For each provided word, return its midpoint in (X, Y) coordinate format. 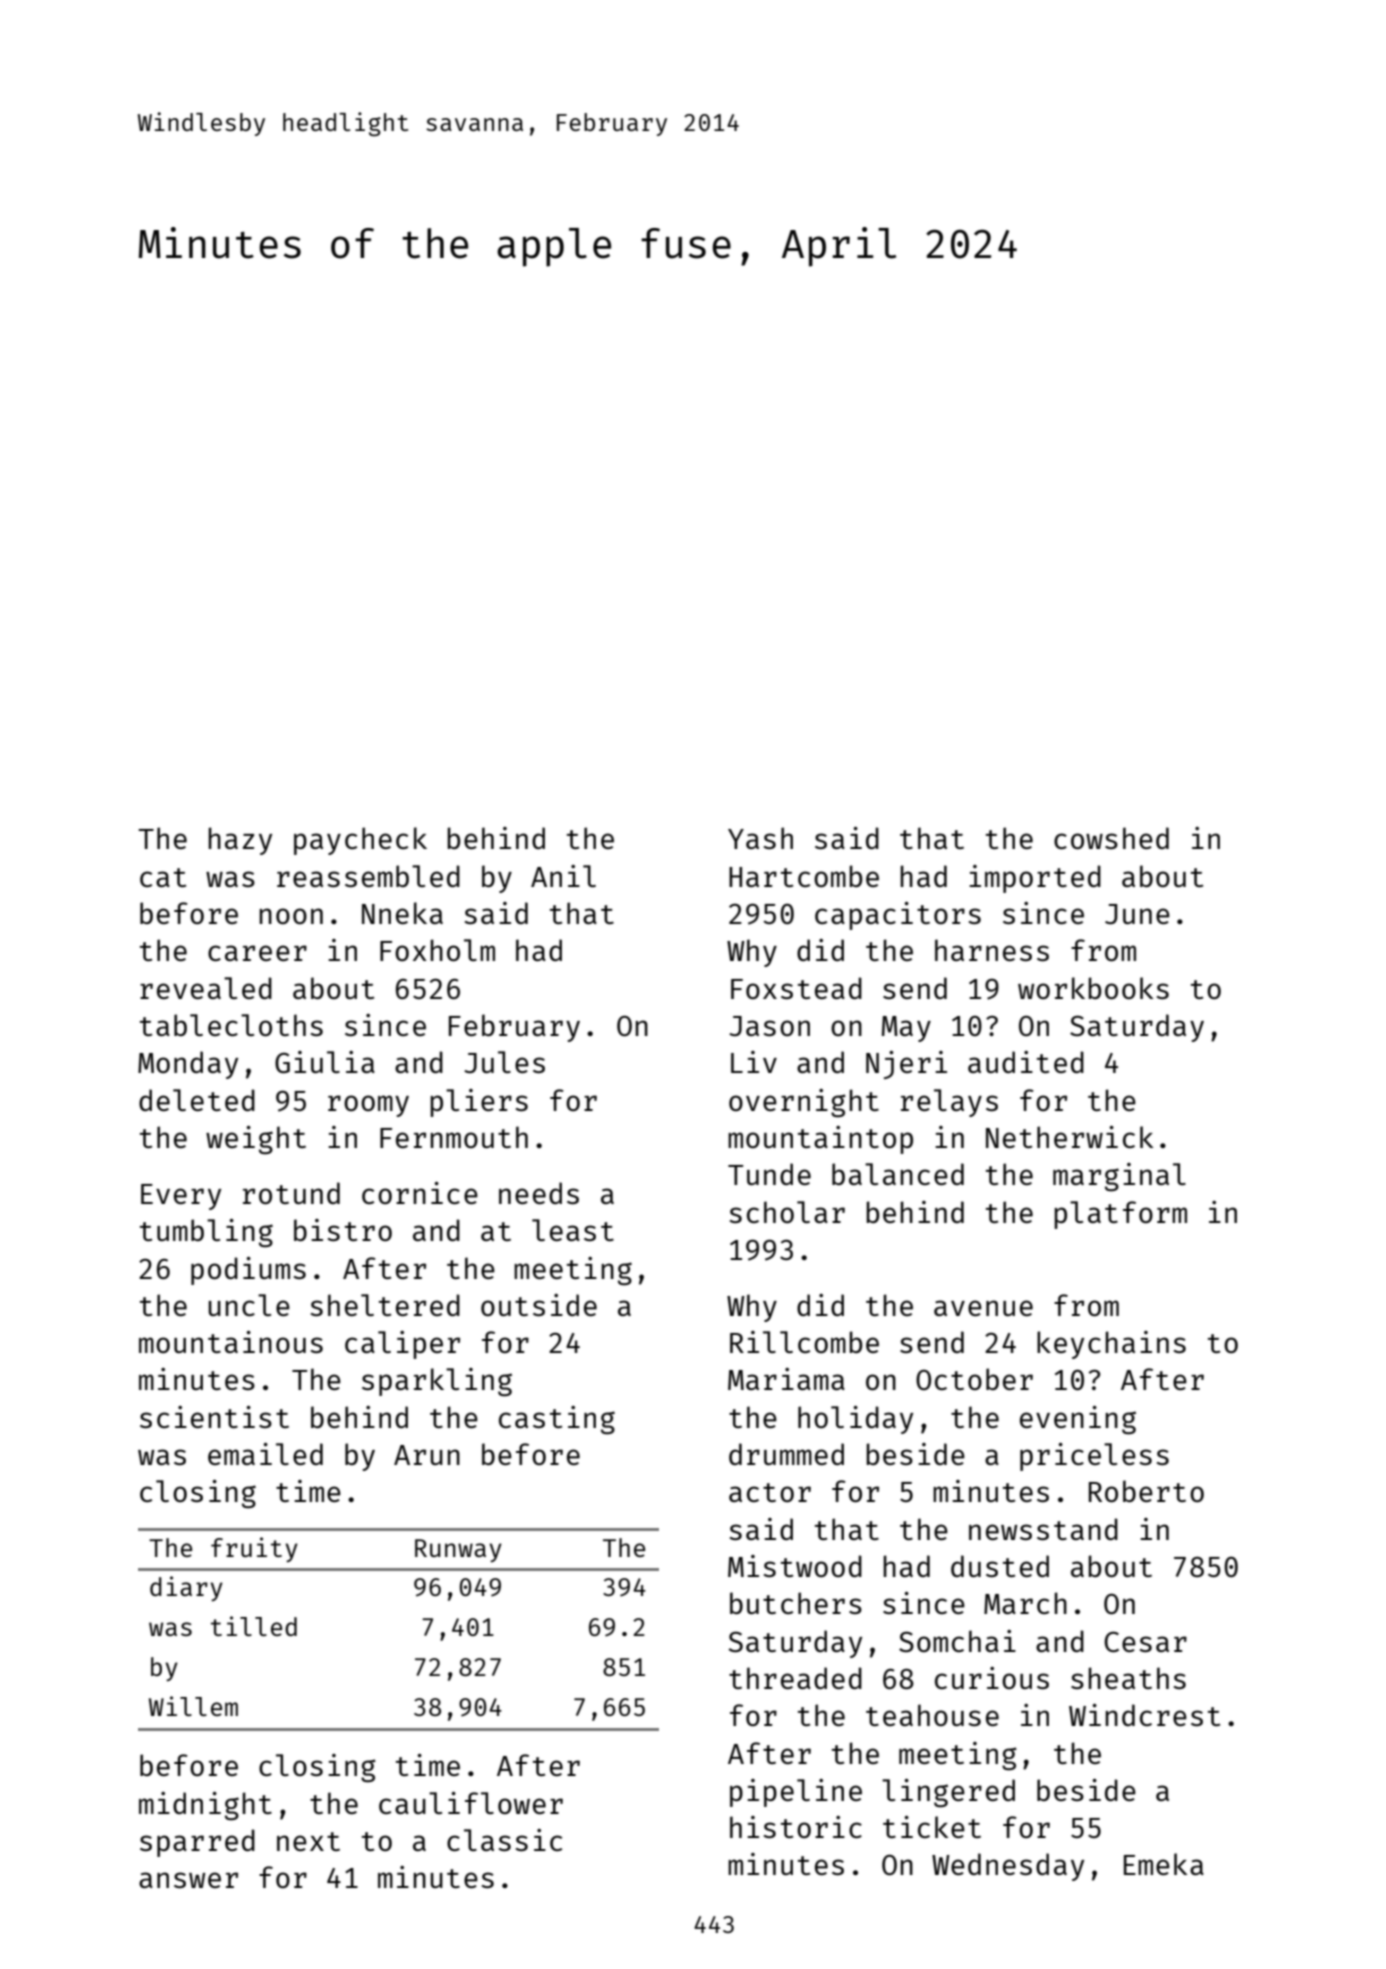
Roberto (1146, 1491)
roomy (368, 1106)
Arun (427, 1455)
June (1137, 914)
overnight (804, 1103)
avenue (983, 1308)
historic (796, 1827)
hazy (240, 841)
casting (557, 1420)
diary (186, 1589)
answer (188, 1880)
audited (1026, 1062)
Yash (760, 838)
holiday (855, 1420)
